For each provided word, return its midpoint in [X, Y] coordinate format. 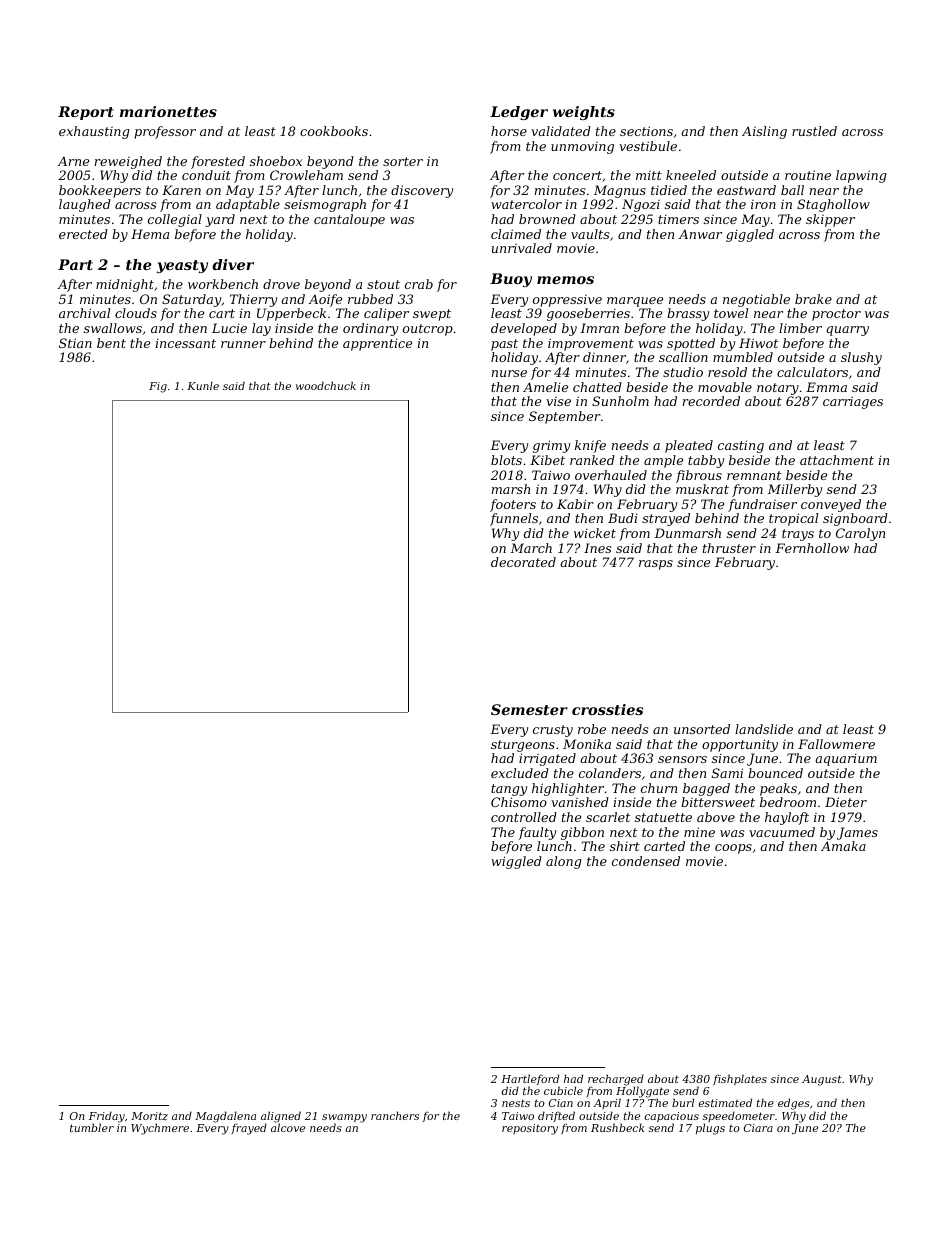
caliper [386, 314]
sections [646, 131]
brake [813, 299]
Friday [107, 1117]
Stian [75, 343]
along [564, 862]
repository [530, 1129]
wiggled [516, 862]
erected [83, 234]
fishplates [740, 1079]
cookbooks [334, 131]
